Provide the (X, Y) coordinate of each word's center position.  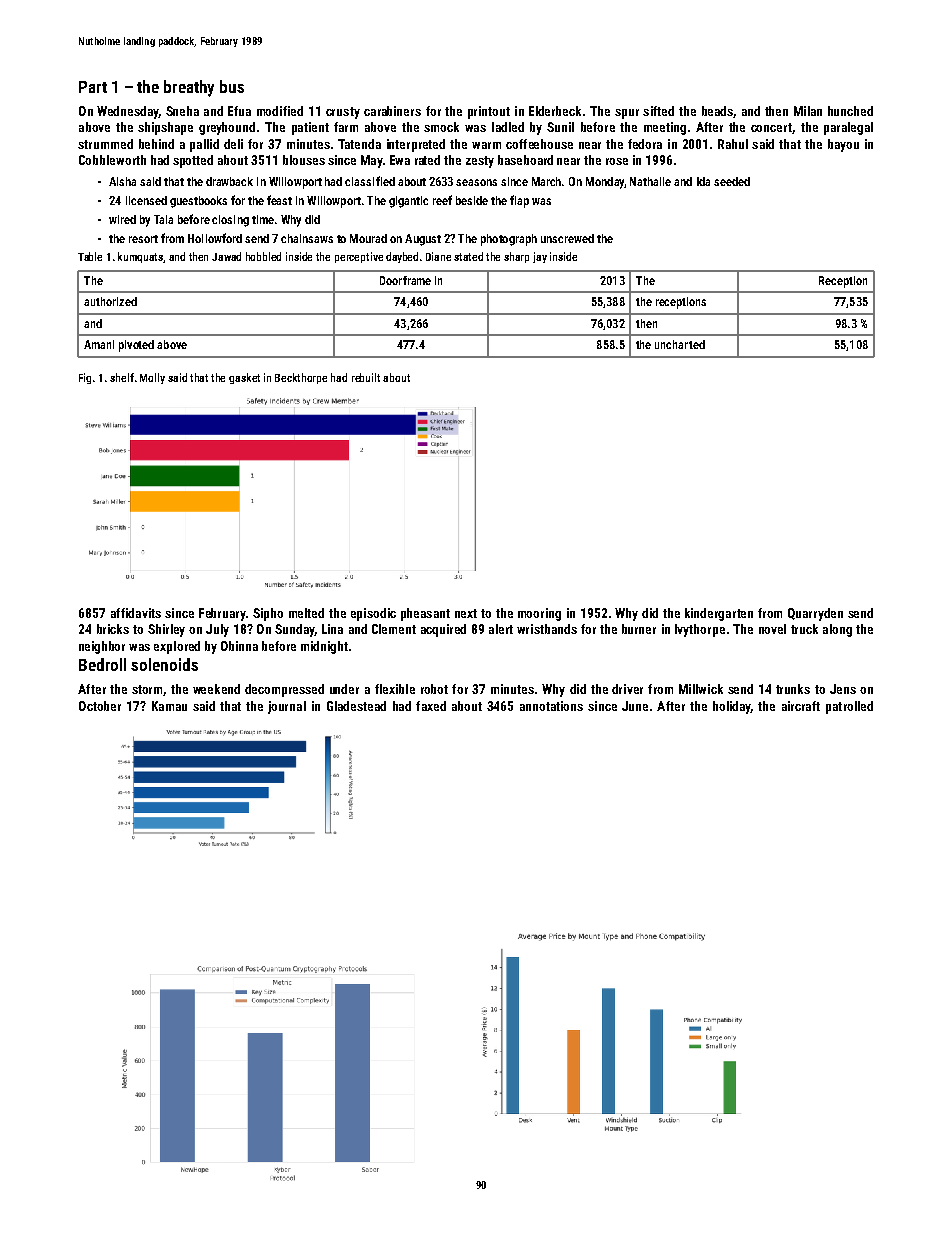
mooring (539, 614)
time (263, 219)
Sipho (268, 614)
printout (489, 112)
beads (717, 111)
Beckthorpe (301, 378)
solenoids (164, 664)
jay (540, 257)
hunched (850, 111)
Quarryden (815, 614)
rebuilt (366, 377)
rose (617, 161)
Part (93, 87)
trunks (793, 689)
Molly (152, 378)
